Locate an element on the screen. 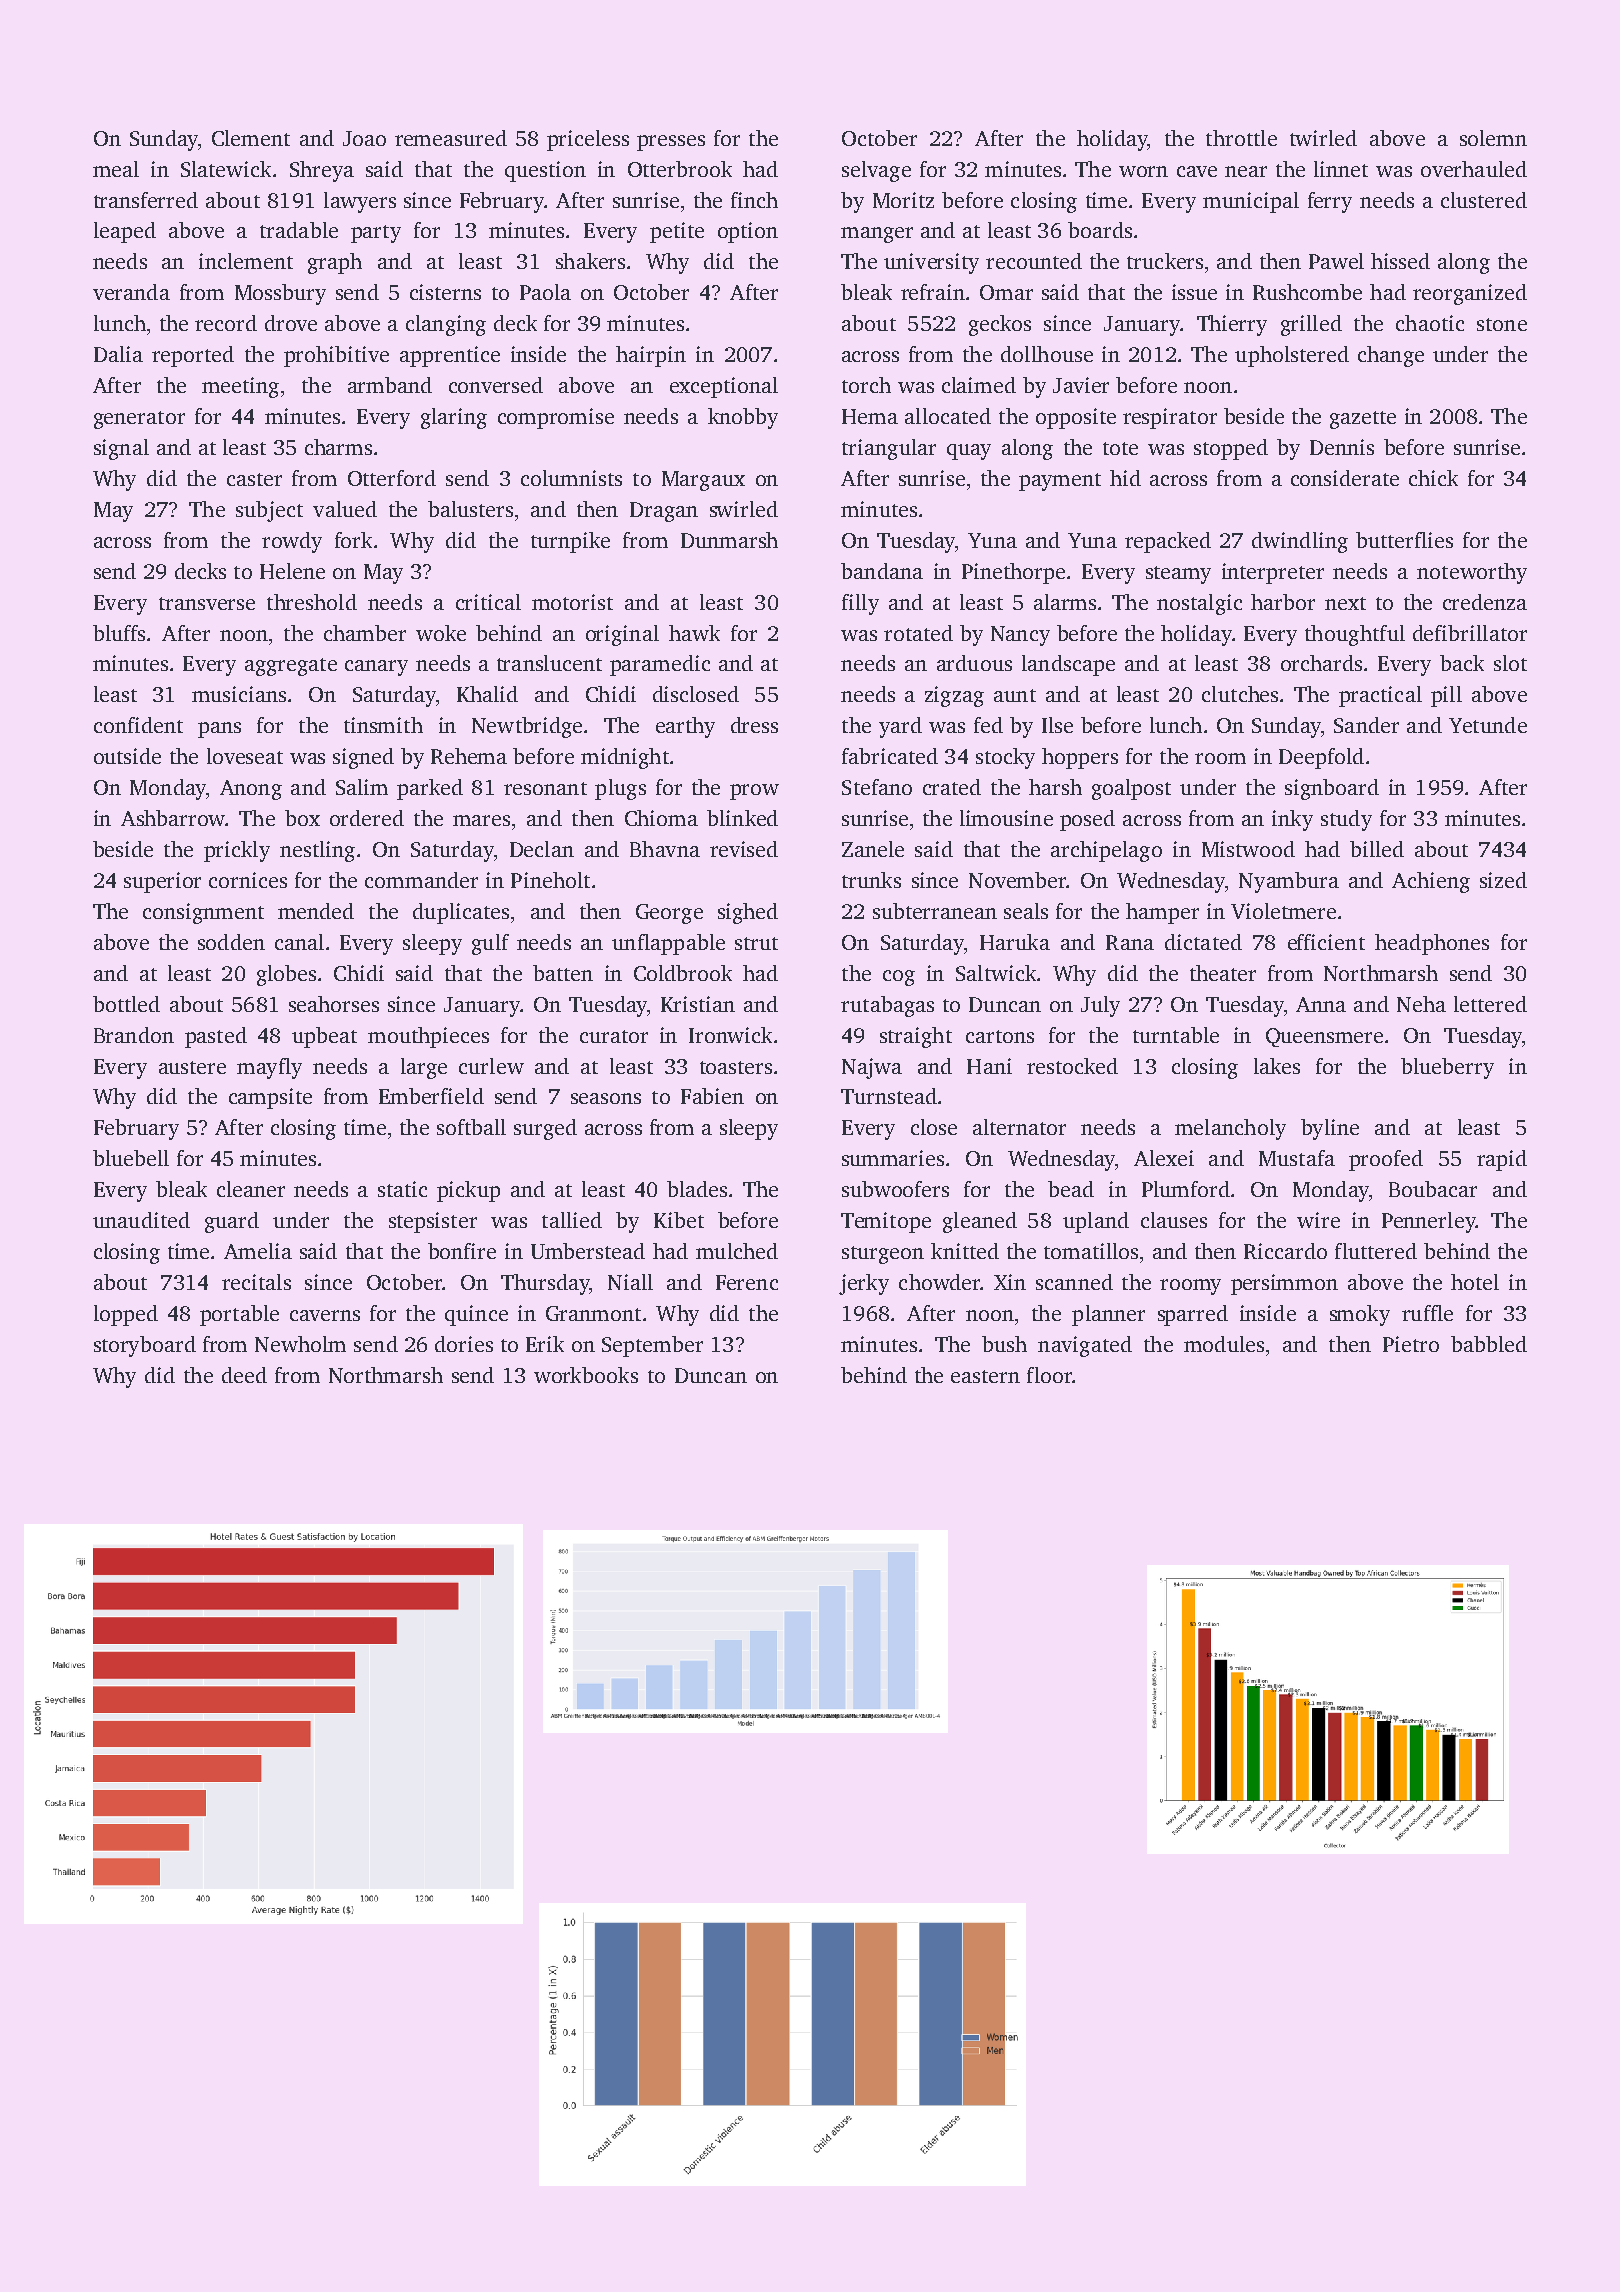 The height and width of the screenshot is (2292, 1620). caster is located at coordinates (254, 479).
